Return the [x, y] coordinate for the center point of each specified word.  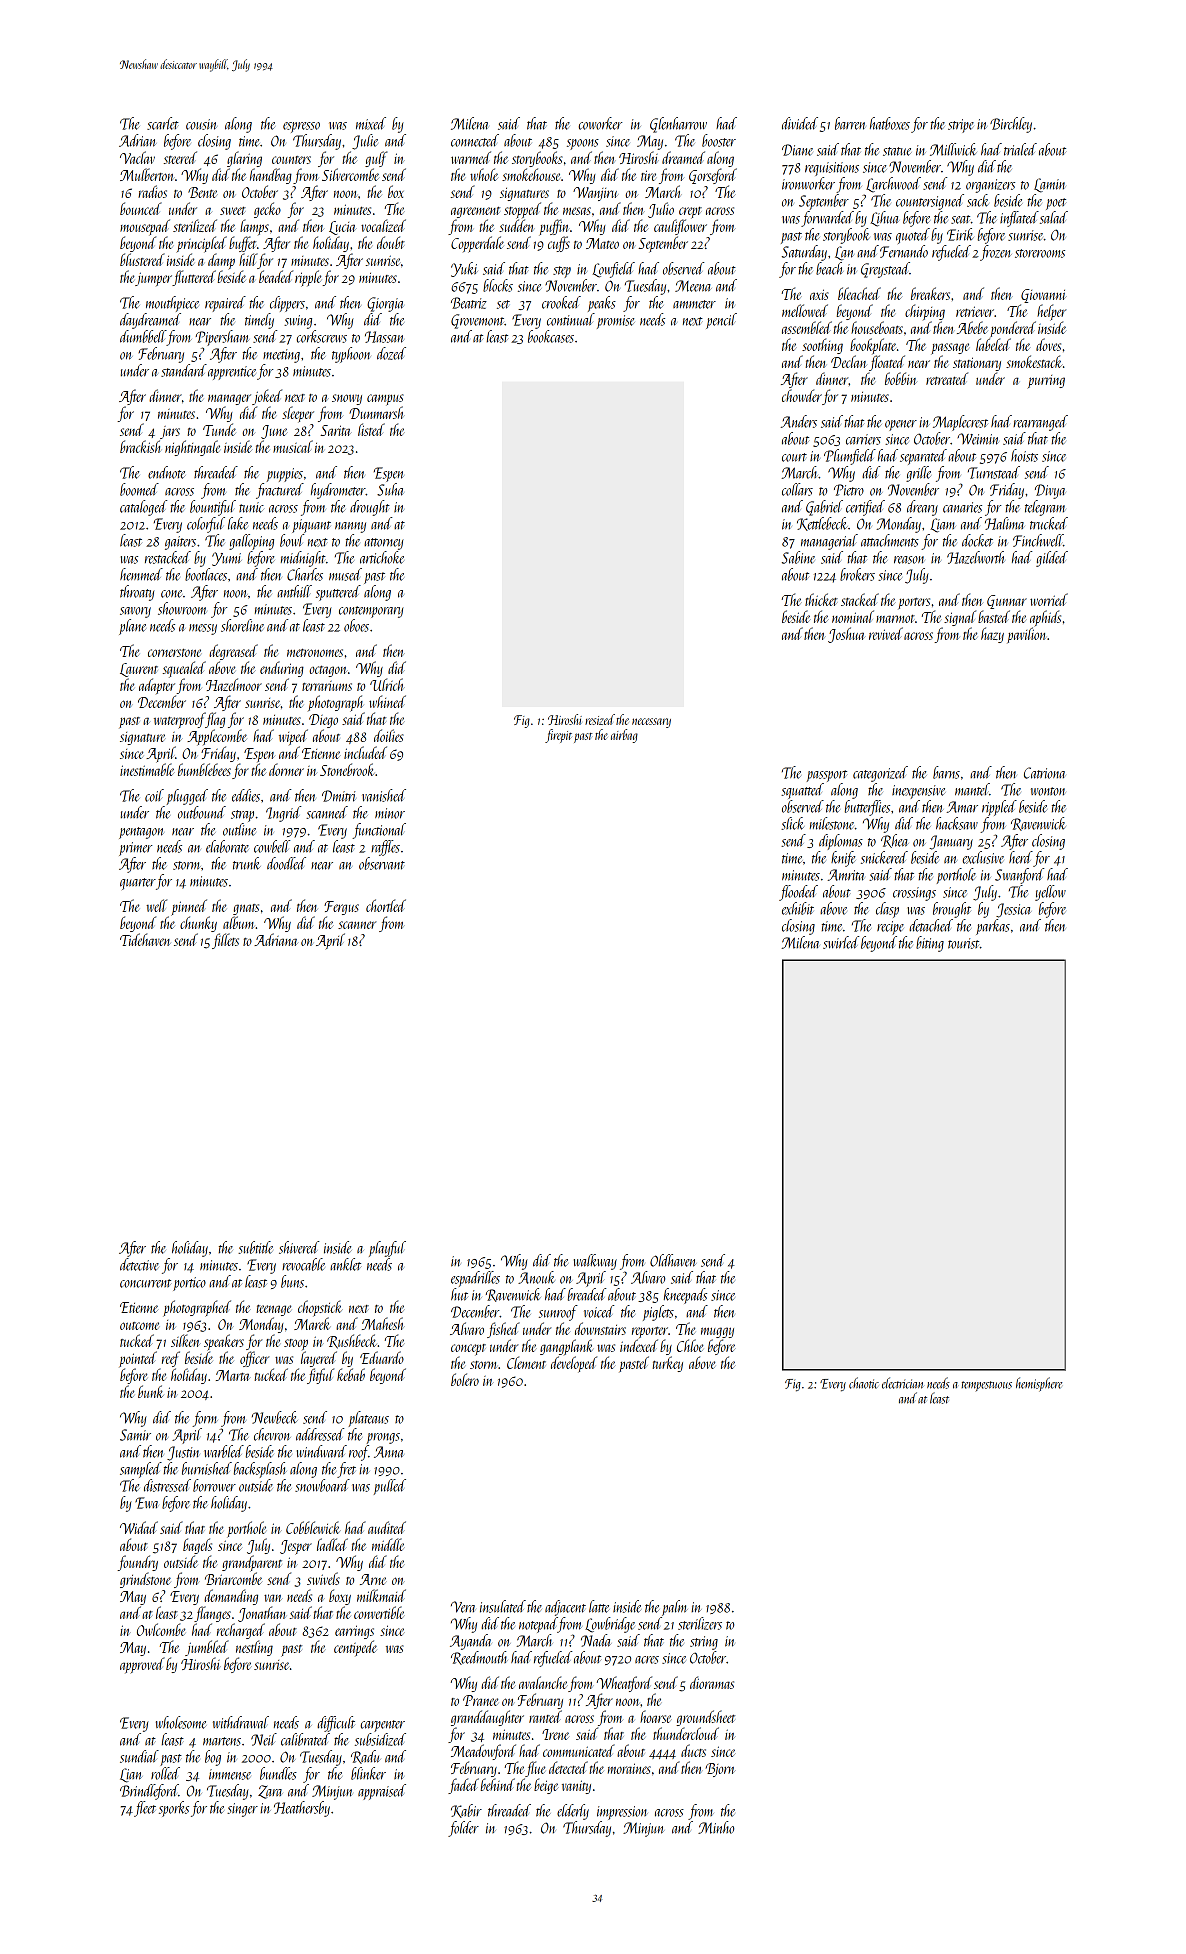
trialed [1020, 149]
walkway [595, 1262]
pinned [189, 907]
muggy [717, 1332]
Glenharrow [678, 125]
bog [213, 1758]
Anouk [536, 1277]
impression [622, 1813]
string [704, 1643]
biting [930, 944]
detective [139, 1264]
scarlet [163, 123]
